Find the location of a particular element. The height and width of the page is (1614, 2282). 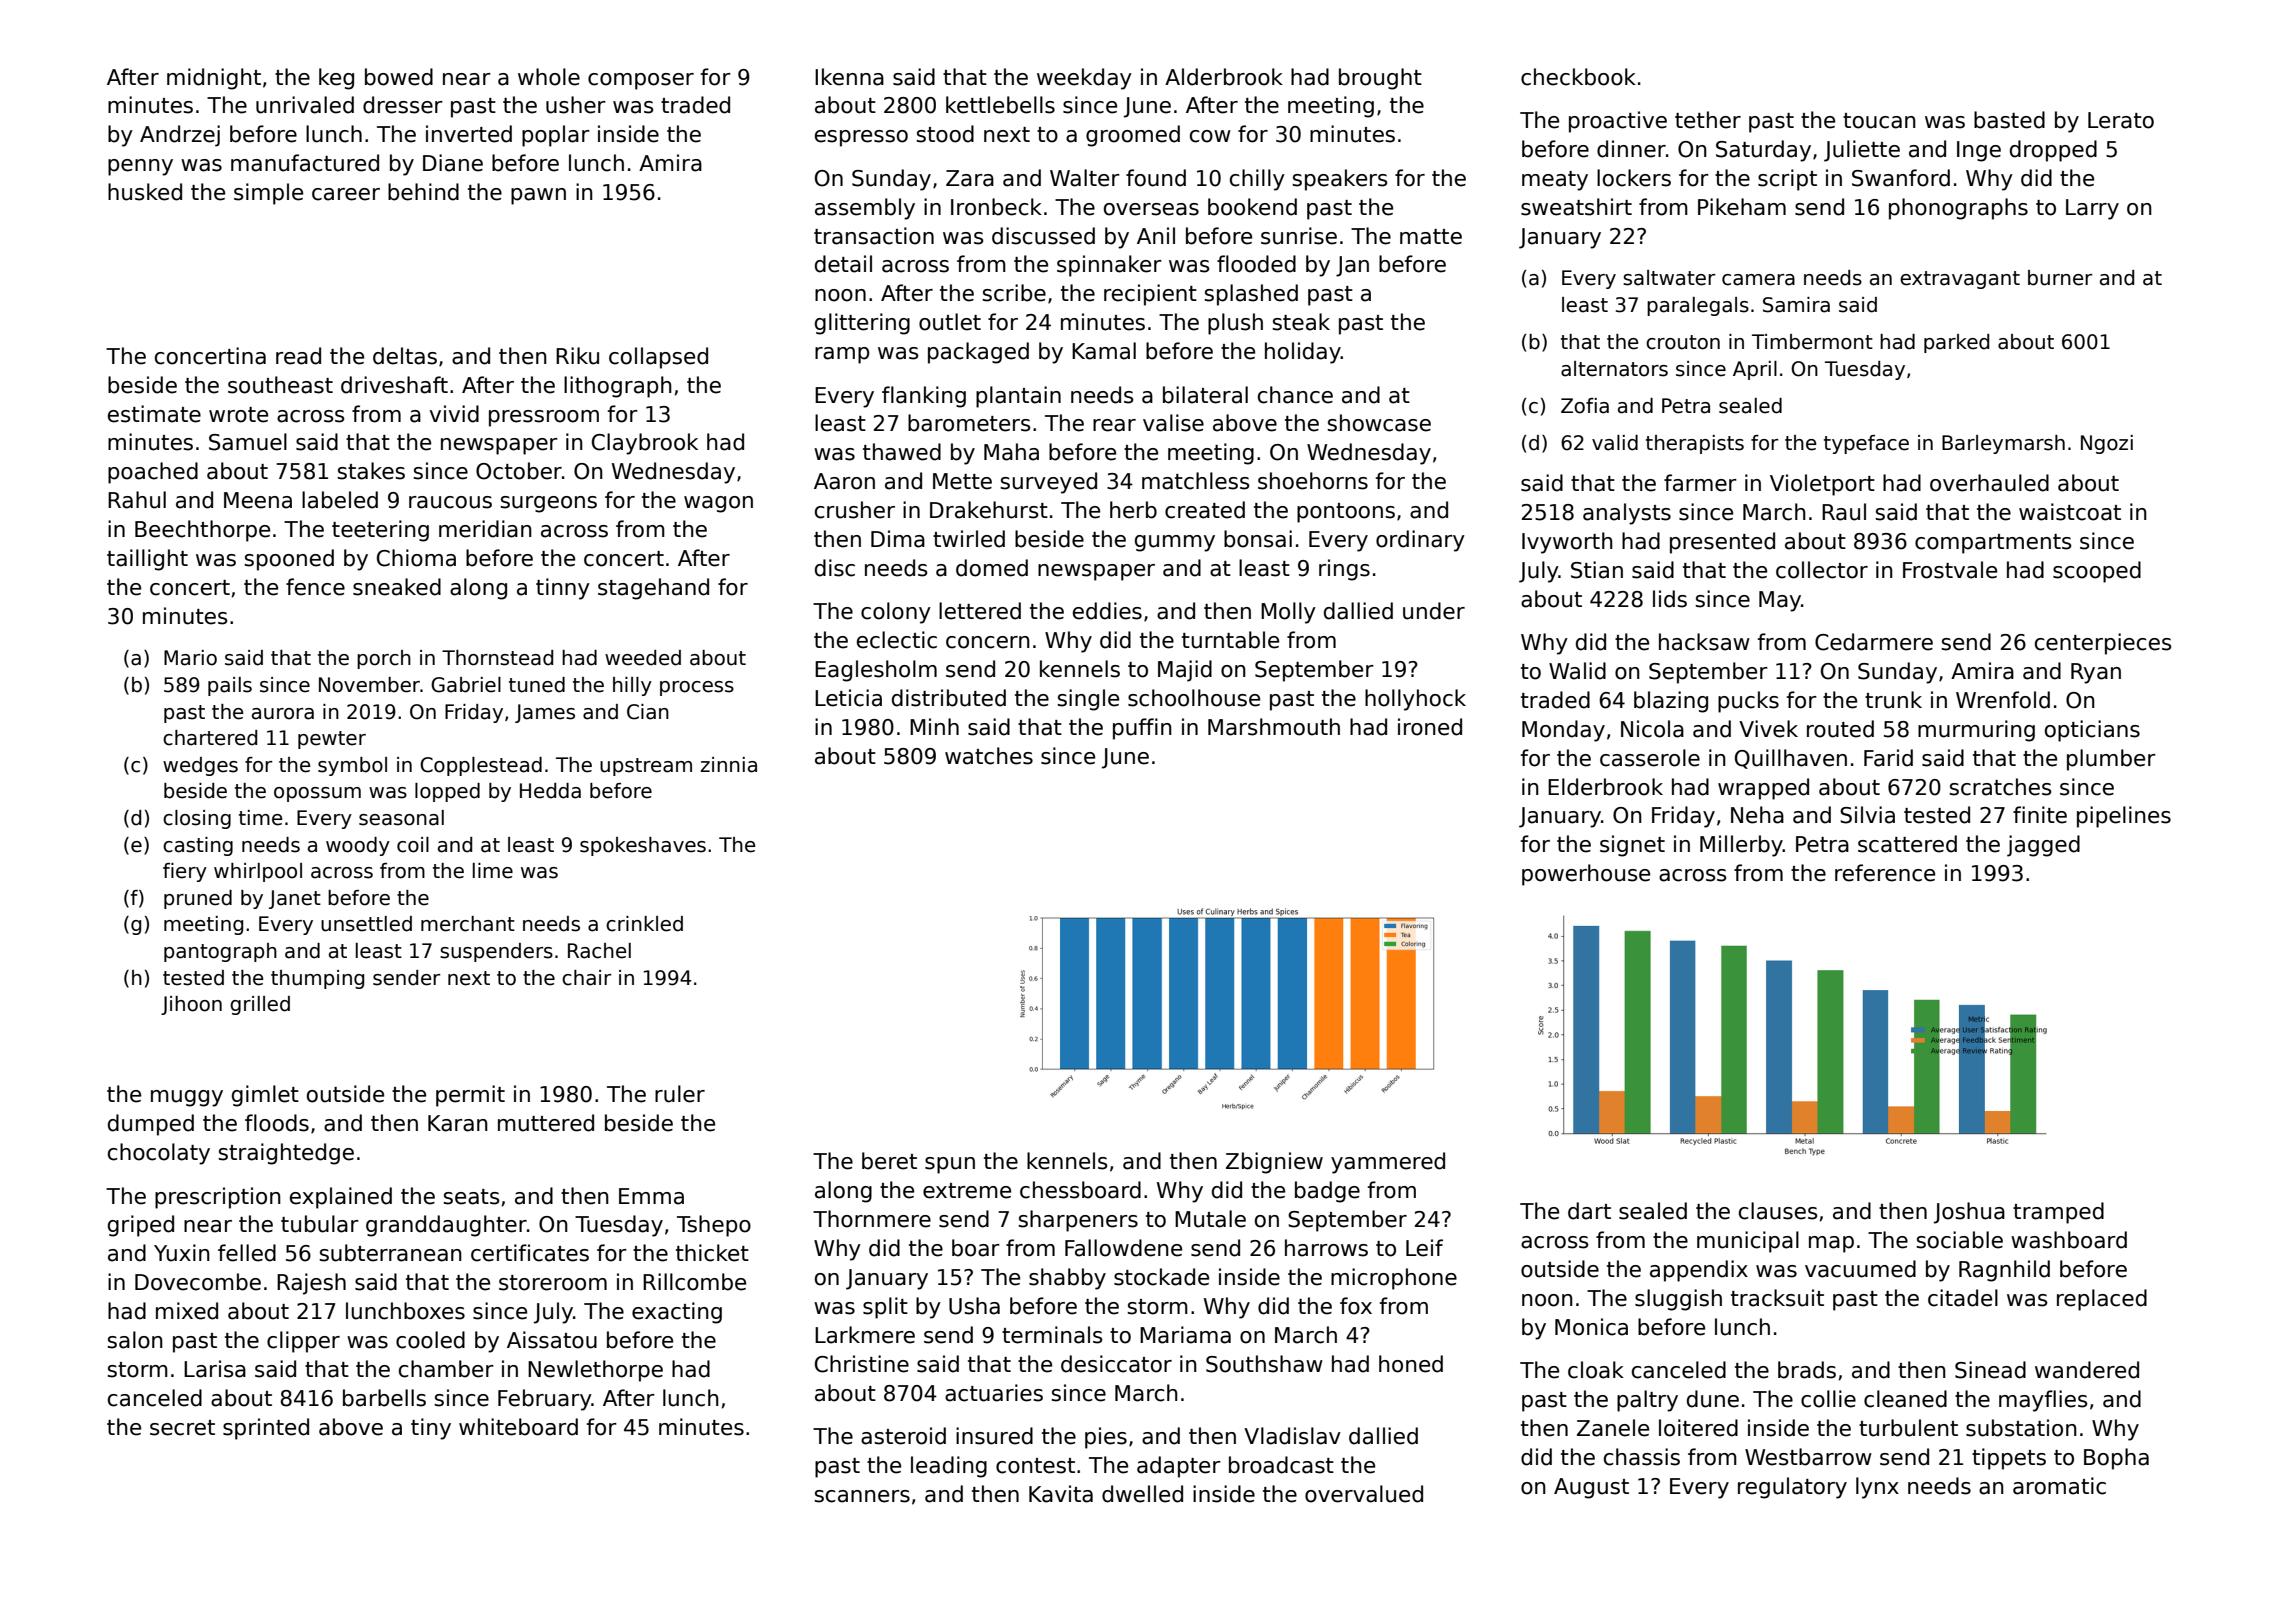

checkbook is located at coordinates (1578, 77).
